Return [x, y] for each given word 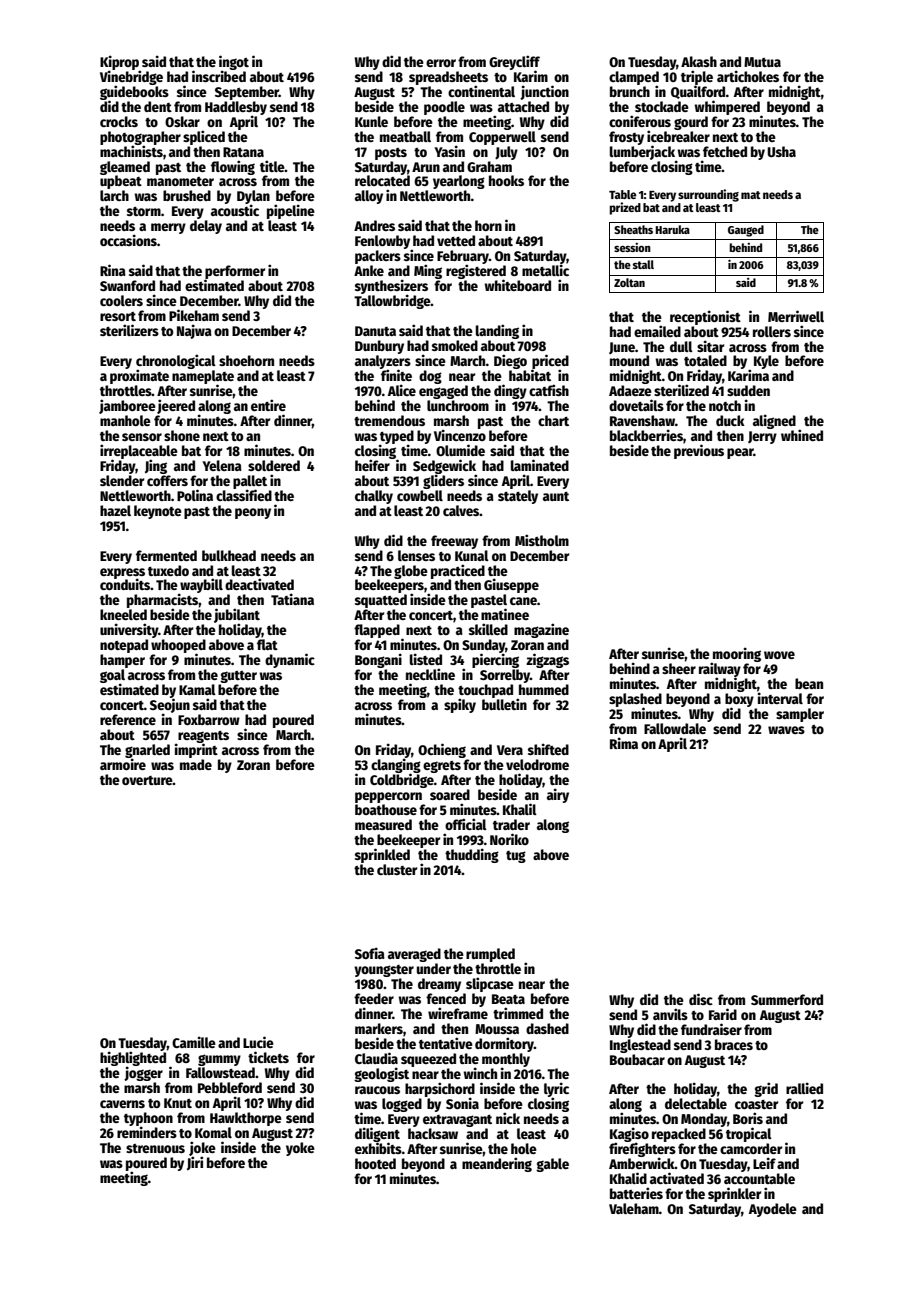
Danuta [375, 331]
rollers [772, 331]
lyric [556, 1089]
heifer [372, 465]
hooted [375, 1163]
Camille [194, 1042]
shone [182, 435]
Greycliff [514, 62]
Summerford [787, 999]
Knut [178, 1103]
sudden [748, 390]
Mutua [762, 62]
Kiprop [119, 62]
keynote [158, 512]
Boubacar [637, 1059]
